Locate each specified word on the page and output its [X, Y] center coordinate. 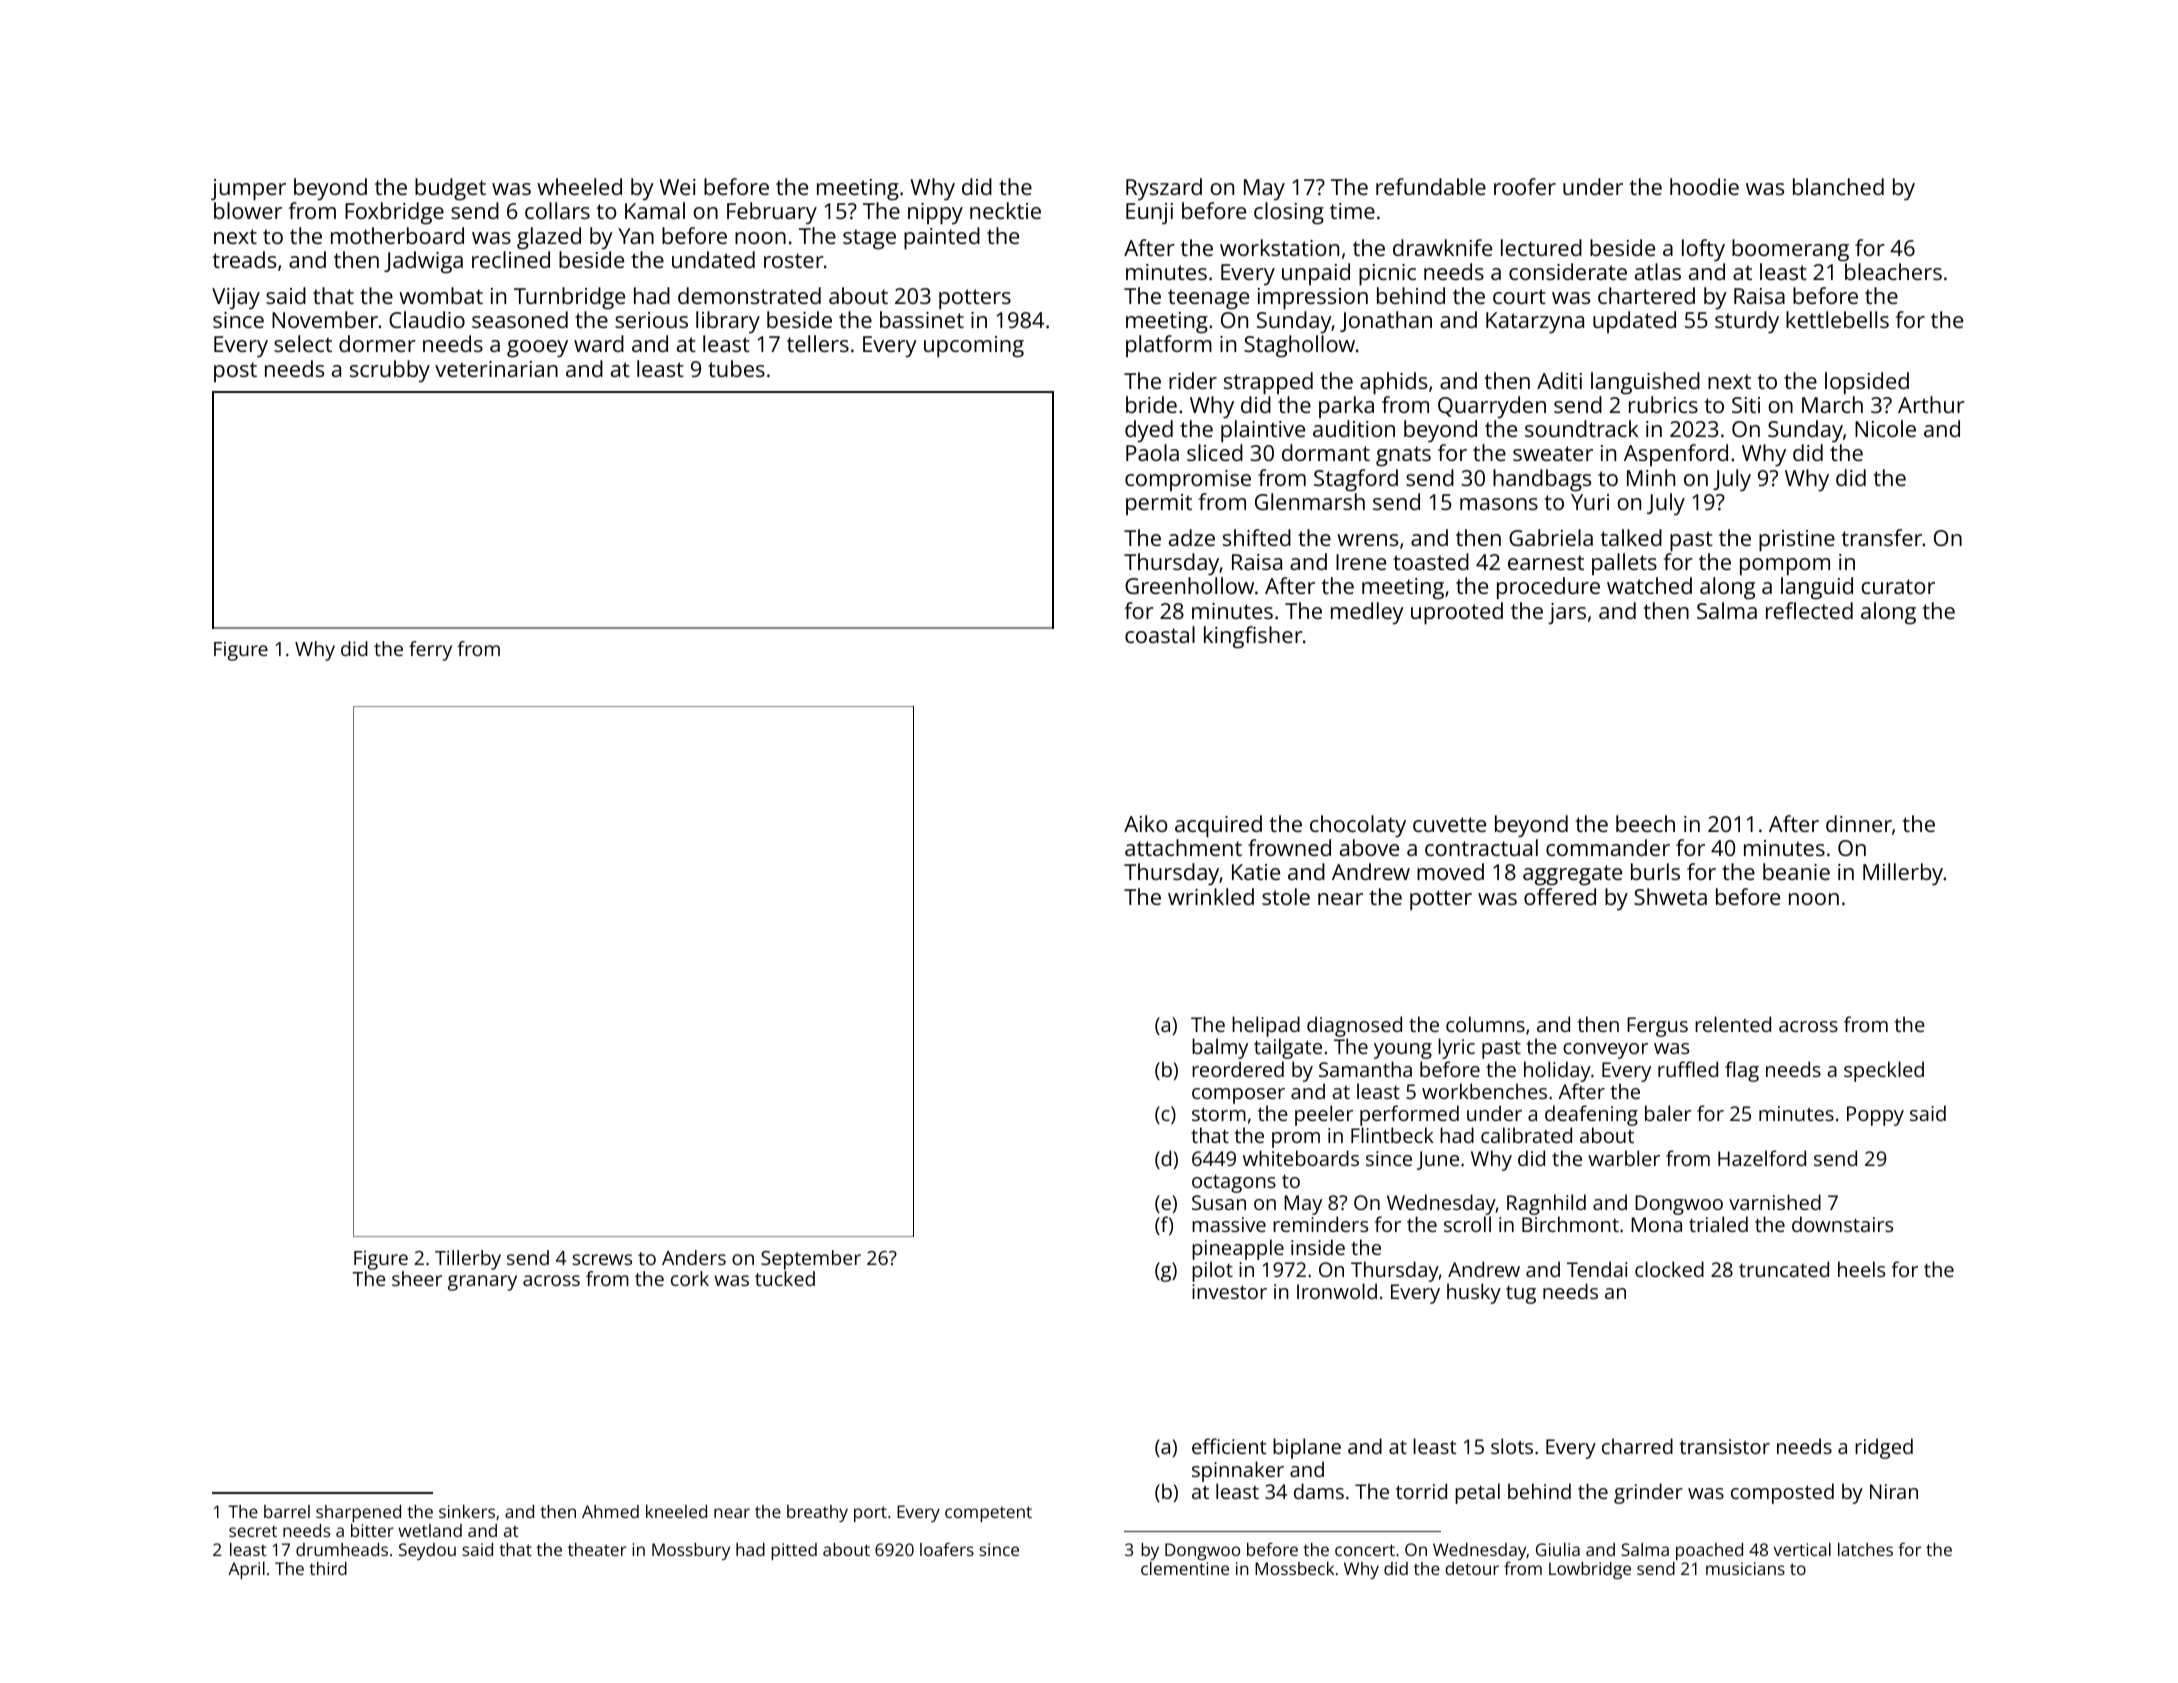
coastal [1160, 634]
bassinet [922, 319]
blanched [1838, 186]
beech [1645, 823]
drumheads [342, 1549]
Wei [677, 187]
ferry [430, 651]
